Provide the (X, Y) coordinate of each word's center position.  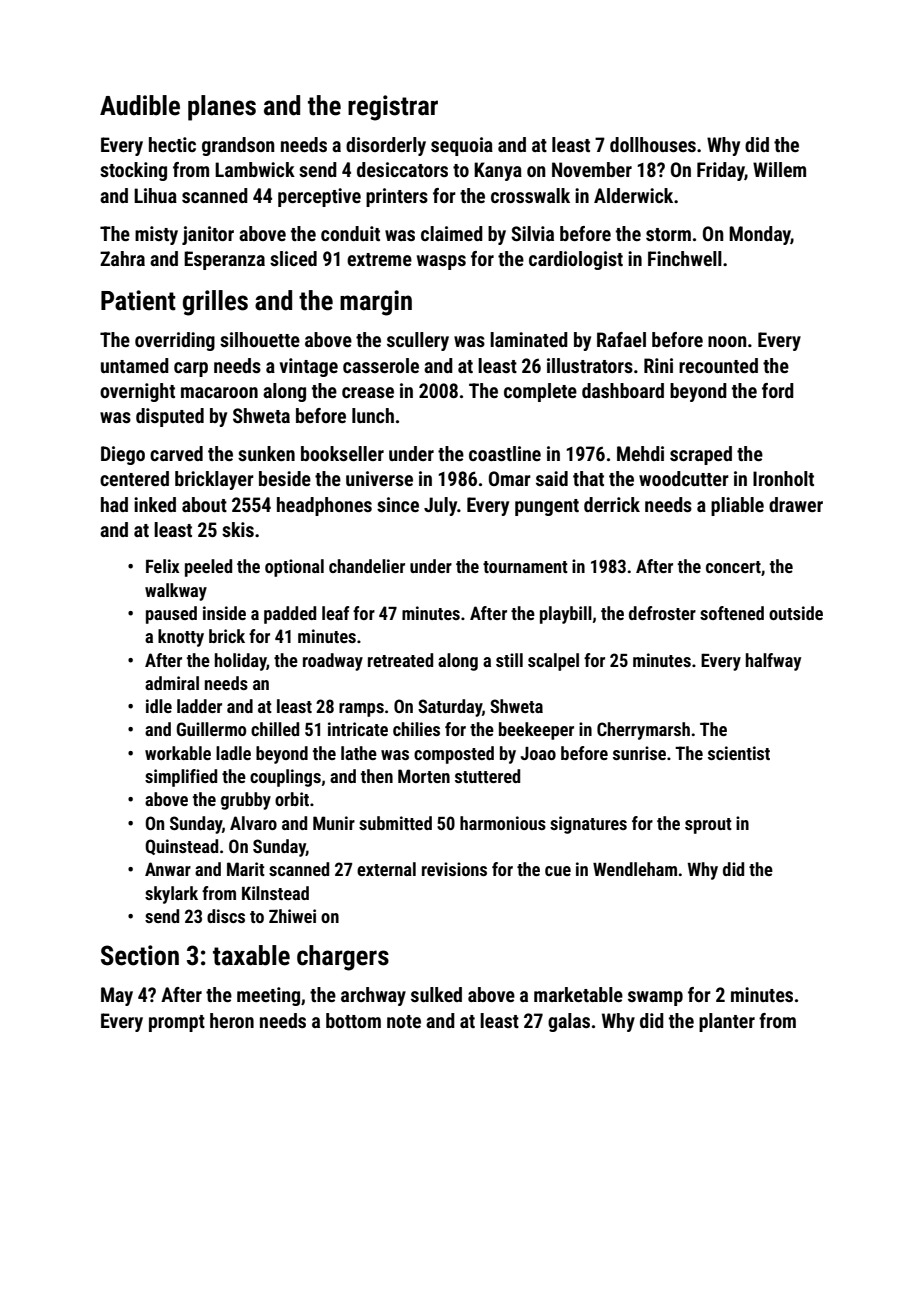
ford (778, 390)
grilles (215, 303)
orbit (292, 799)
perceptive (319, 197)
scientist (739, 753)
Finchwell (685, 258)
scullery (418, 341)
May (117, 996)
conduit (350, 233)
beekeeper (536, 731)
